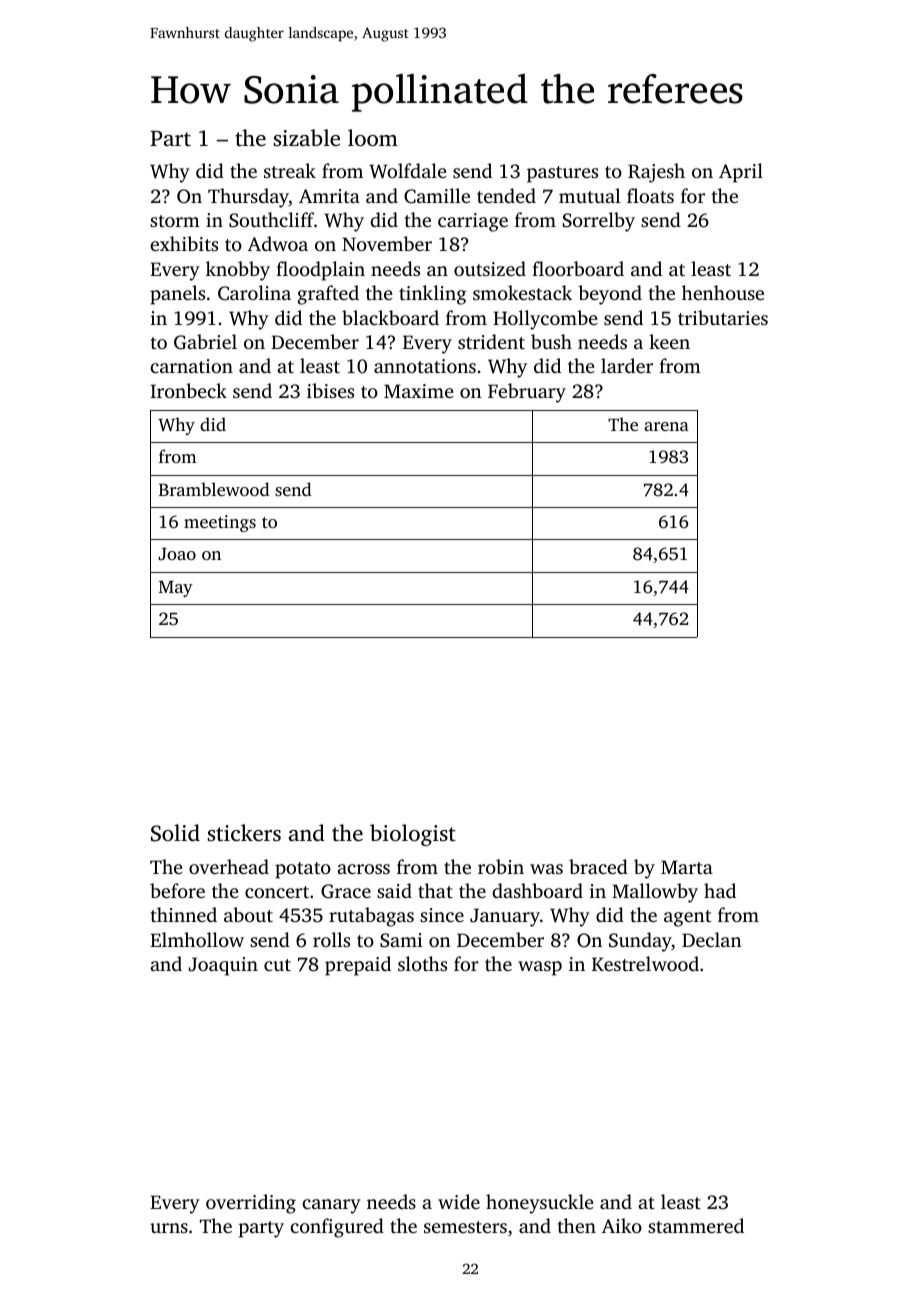 Image resolution: width=924 pixels, height=1311 pixels. What do you see at coordinates (696, 1225) in the screenshot?
I see `stammered` at bounding box center [696, 1225].
